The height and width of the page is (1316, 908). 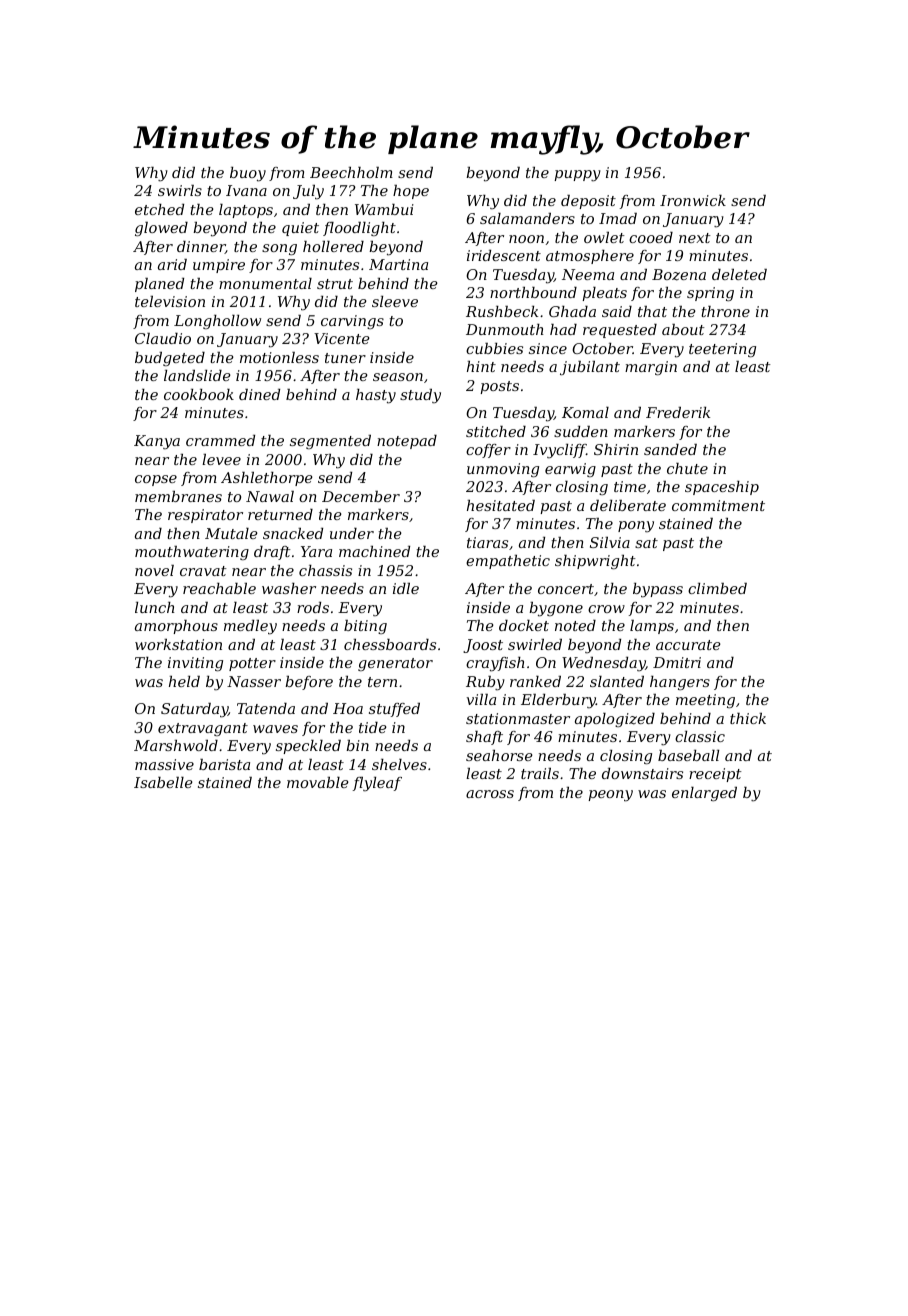 What do you see at coordinates (604, 237) in the page?
I see `owlet` at bounding box center [604, 237].
